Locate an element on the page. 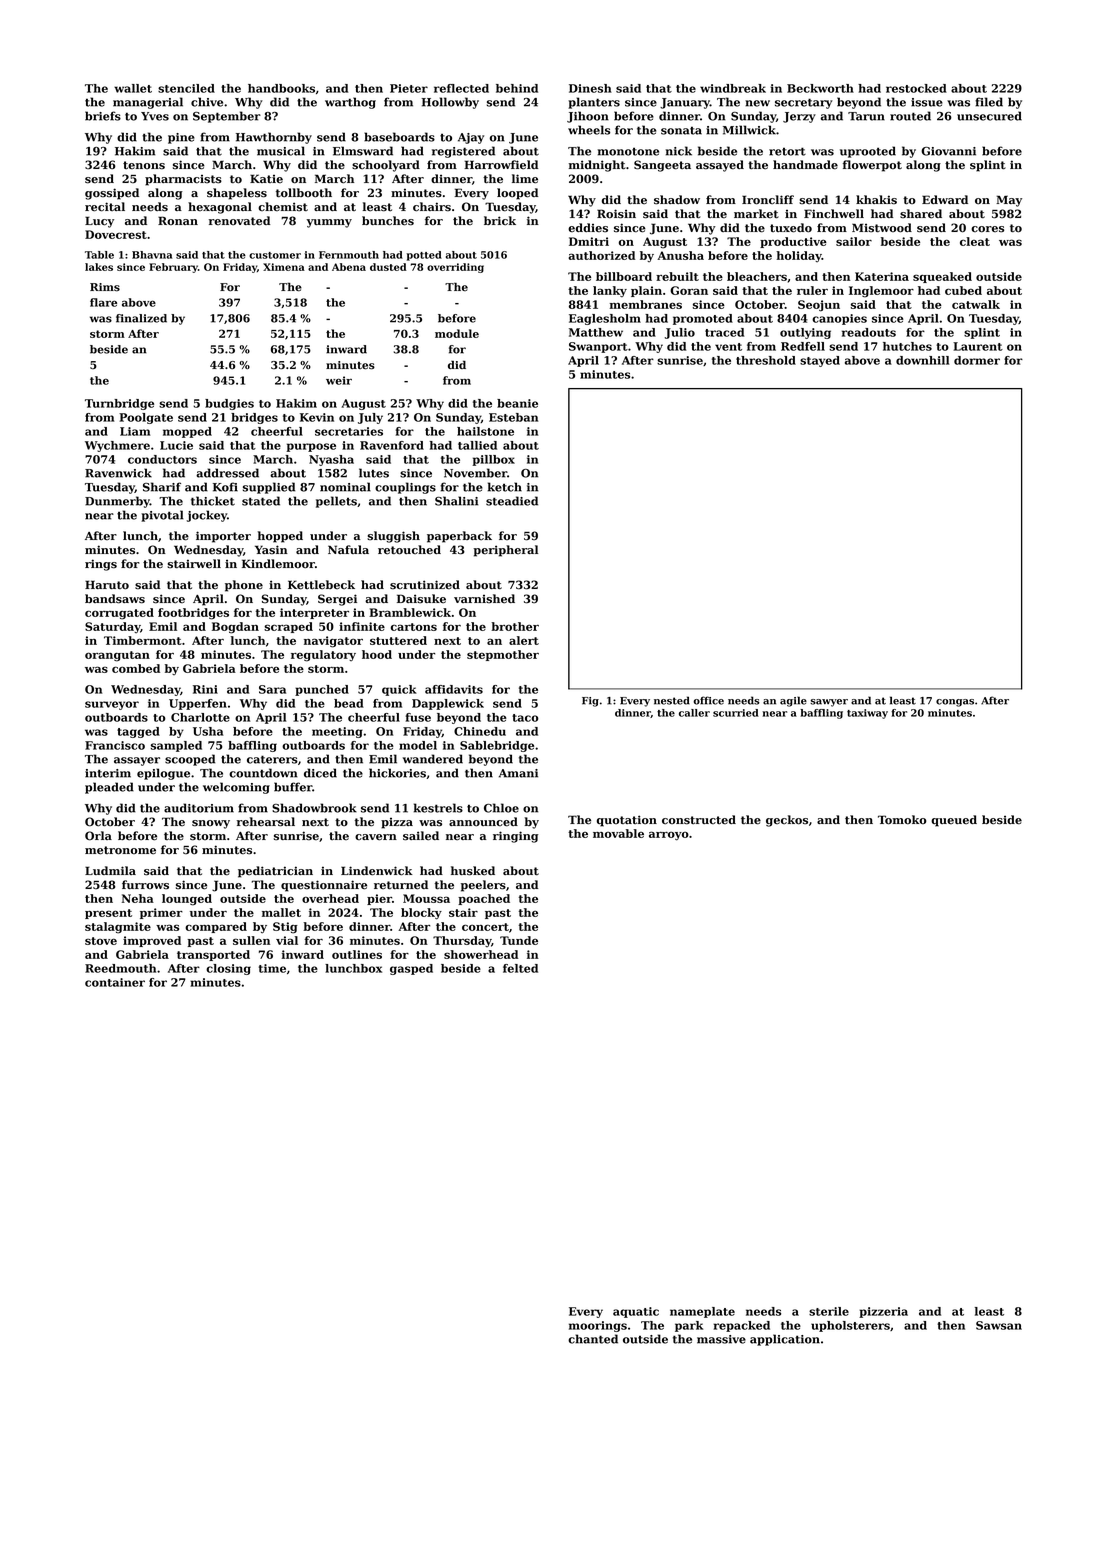 This page has width=1107, height=1566. agile is located at coordinates (793, 701).
